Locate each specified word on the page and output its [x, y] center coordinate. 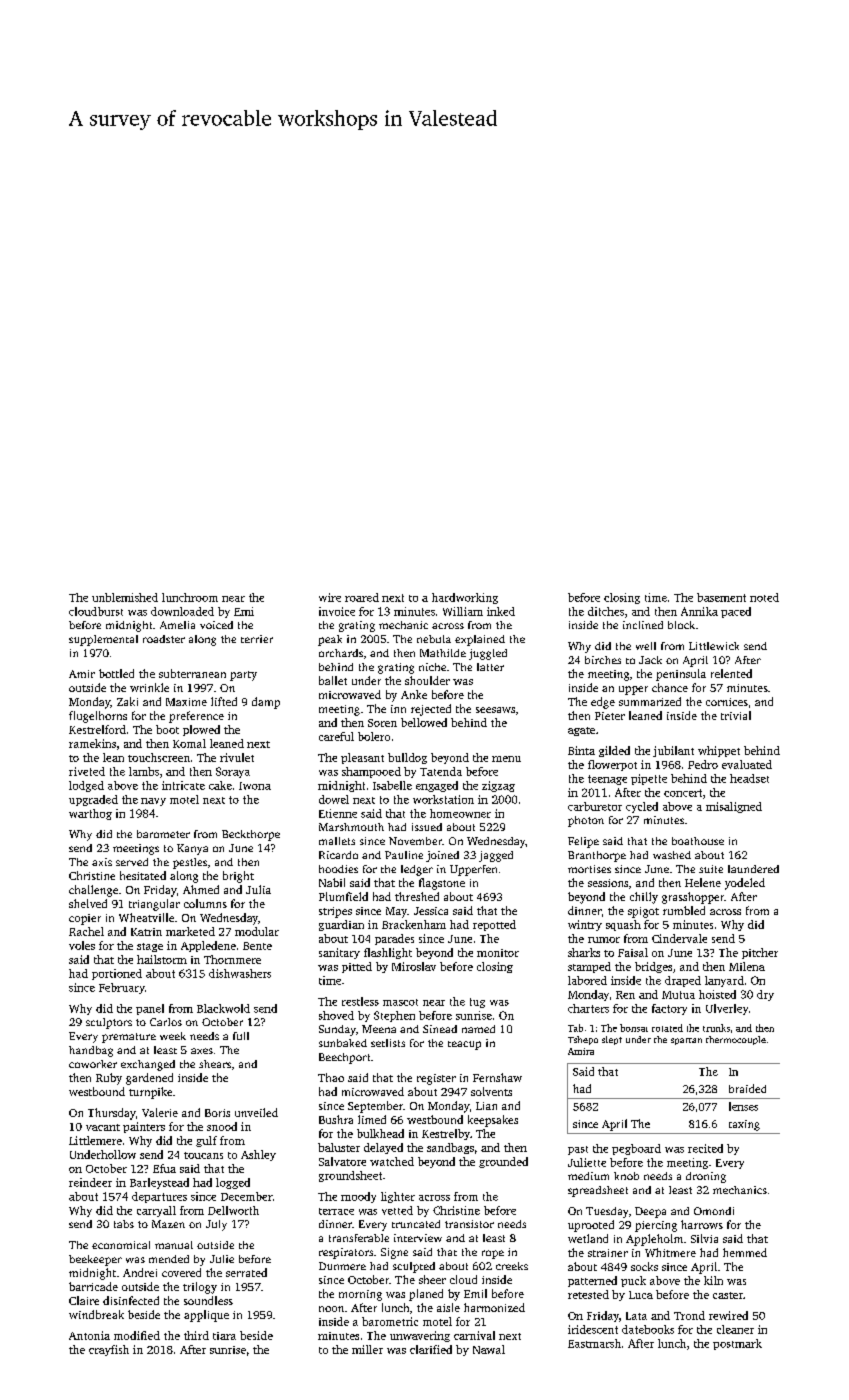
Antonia [89, 1335]
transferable [359, 1238]
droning [706, 1177]
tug [477, 1003]
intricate [183, 785]
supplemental [103, 640]
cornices [727, 702]
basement [721, 597]
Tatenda [441, 771]
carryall [156, 1211]
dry [765, 995]
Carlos [166, 1022]
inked [501, 611]
